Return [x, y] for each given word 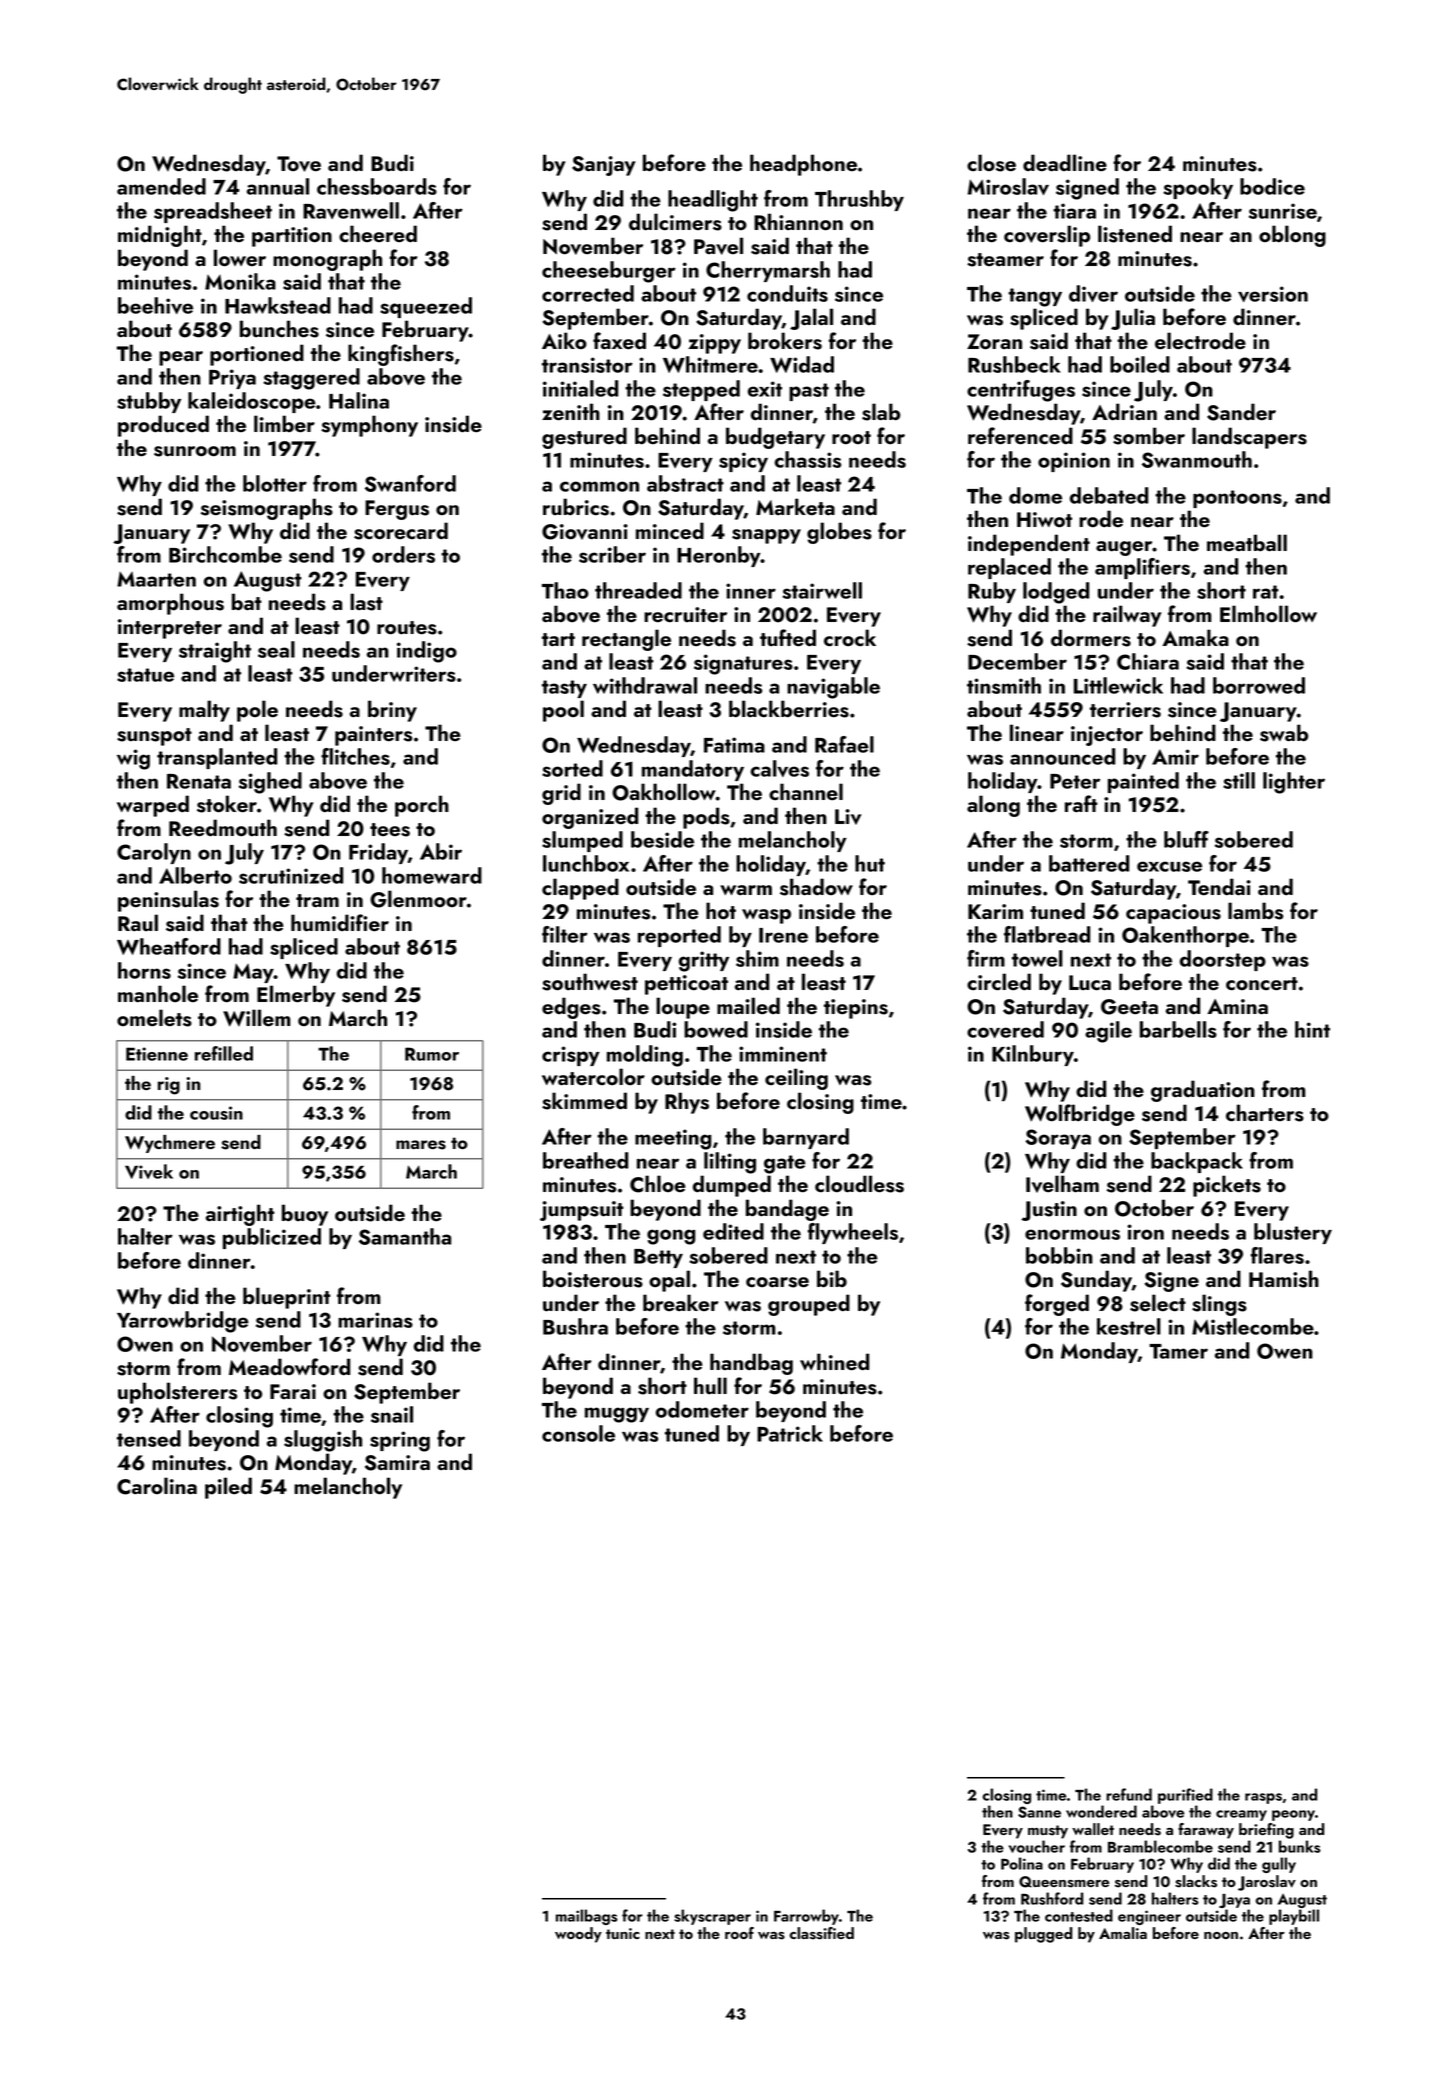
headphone [803, 165]
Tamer [1178, 1351]
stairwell [822, 590]
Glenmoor [418, 899]
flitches [355, 756]
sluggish [323, 1441]
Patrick [790, 1433]
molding [645, 1056]
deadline [1065, 162]
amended [161, 186]
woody [578, 1935]
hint [1312, 1029]
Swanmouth [1197, 459]
